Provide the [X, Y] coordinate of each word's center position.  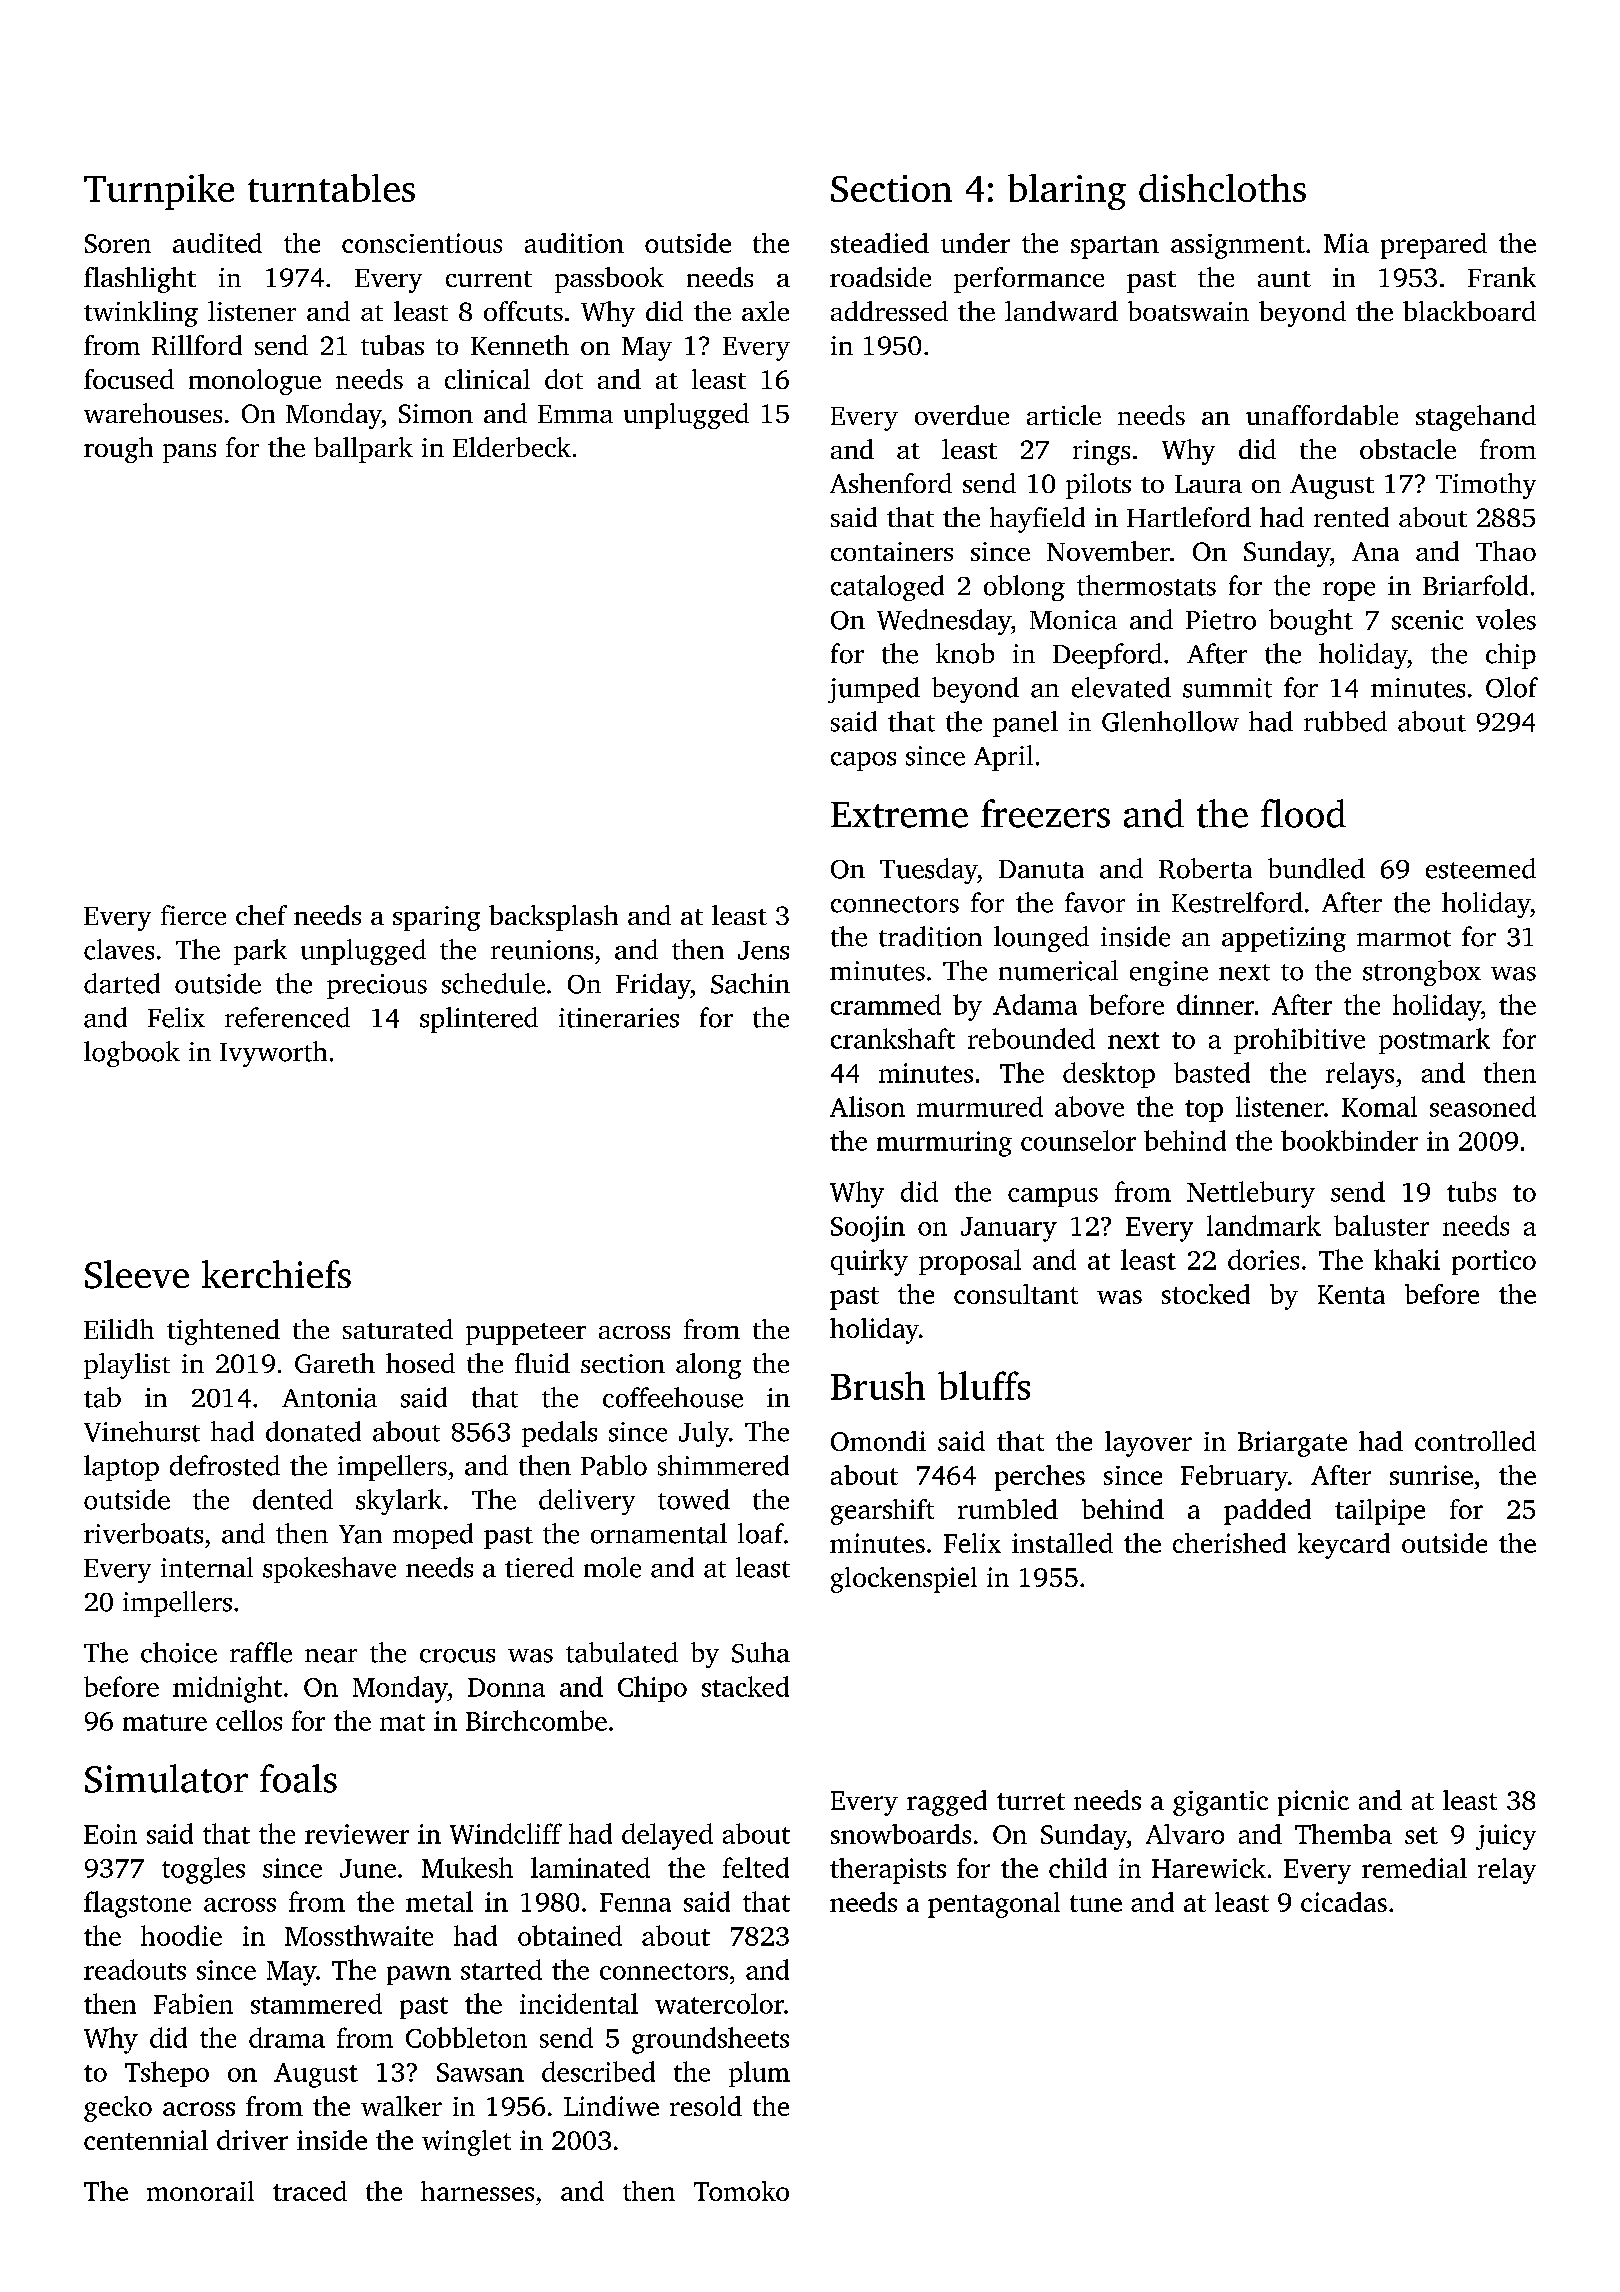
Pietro [1221, 620]
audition [574, 243]
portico [1494, 1262]
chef [261, 915]
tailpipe [1380, 1512]
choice [179, 1652]
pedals [559, 1434]
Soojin [868, 1229]
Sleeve [137, 1274]
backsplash [553, 918]
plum [759, 2074]
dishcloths [1222, 188]
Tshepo [167, 2074]
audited [217, 243]
